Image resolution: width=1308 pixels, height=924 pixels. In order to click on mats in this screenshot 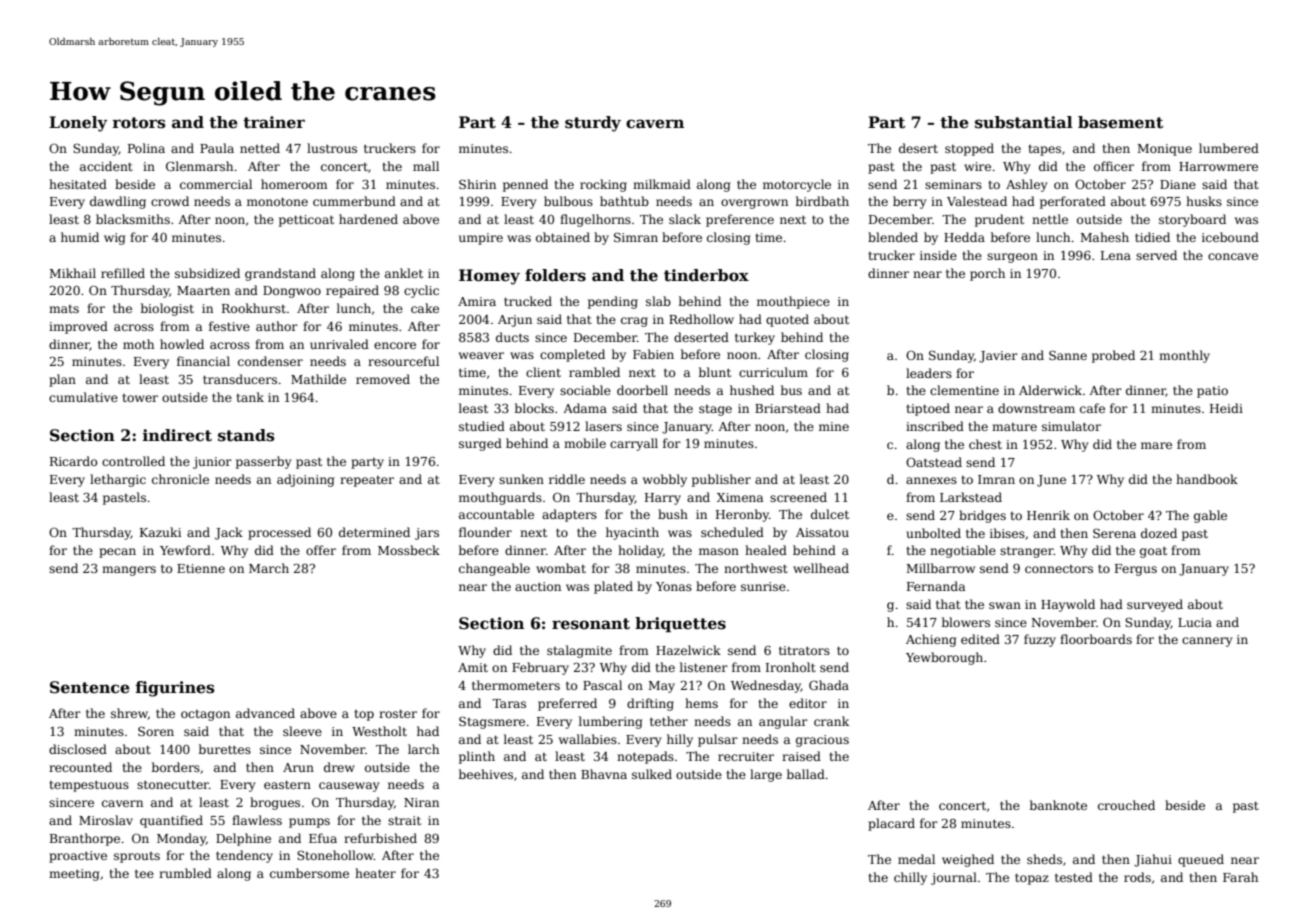, I will do `click(64, 309)`.
